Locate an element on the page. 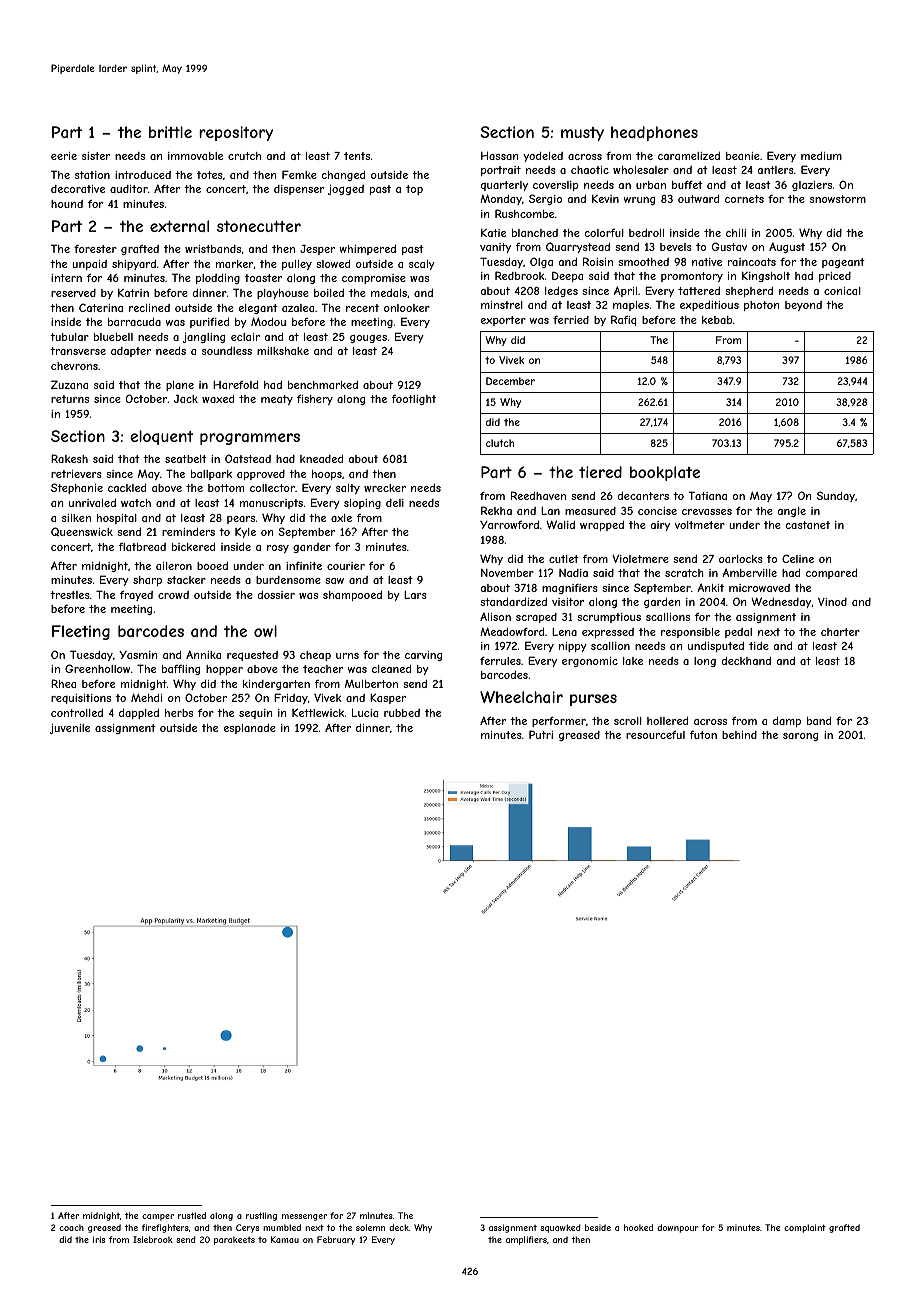  headphones is located at coordinates (654, 133).
